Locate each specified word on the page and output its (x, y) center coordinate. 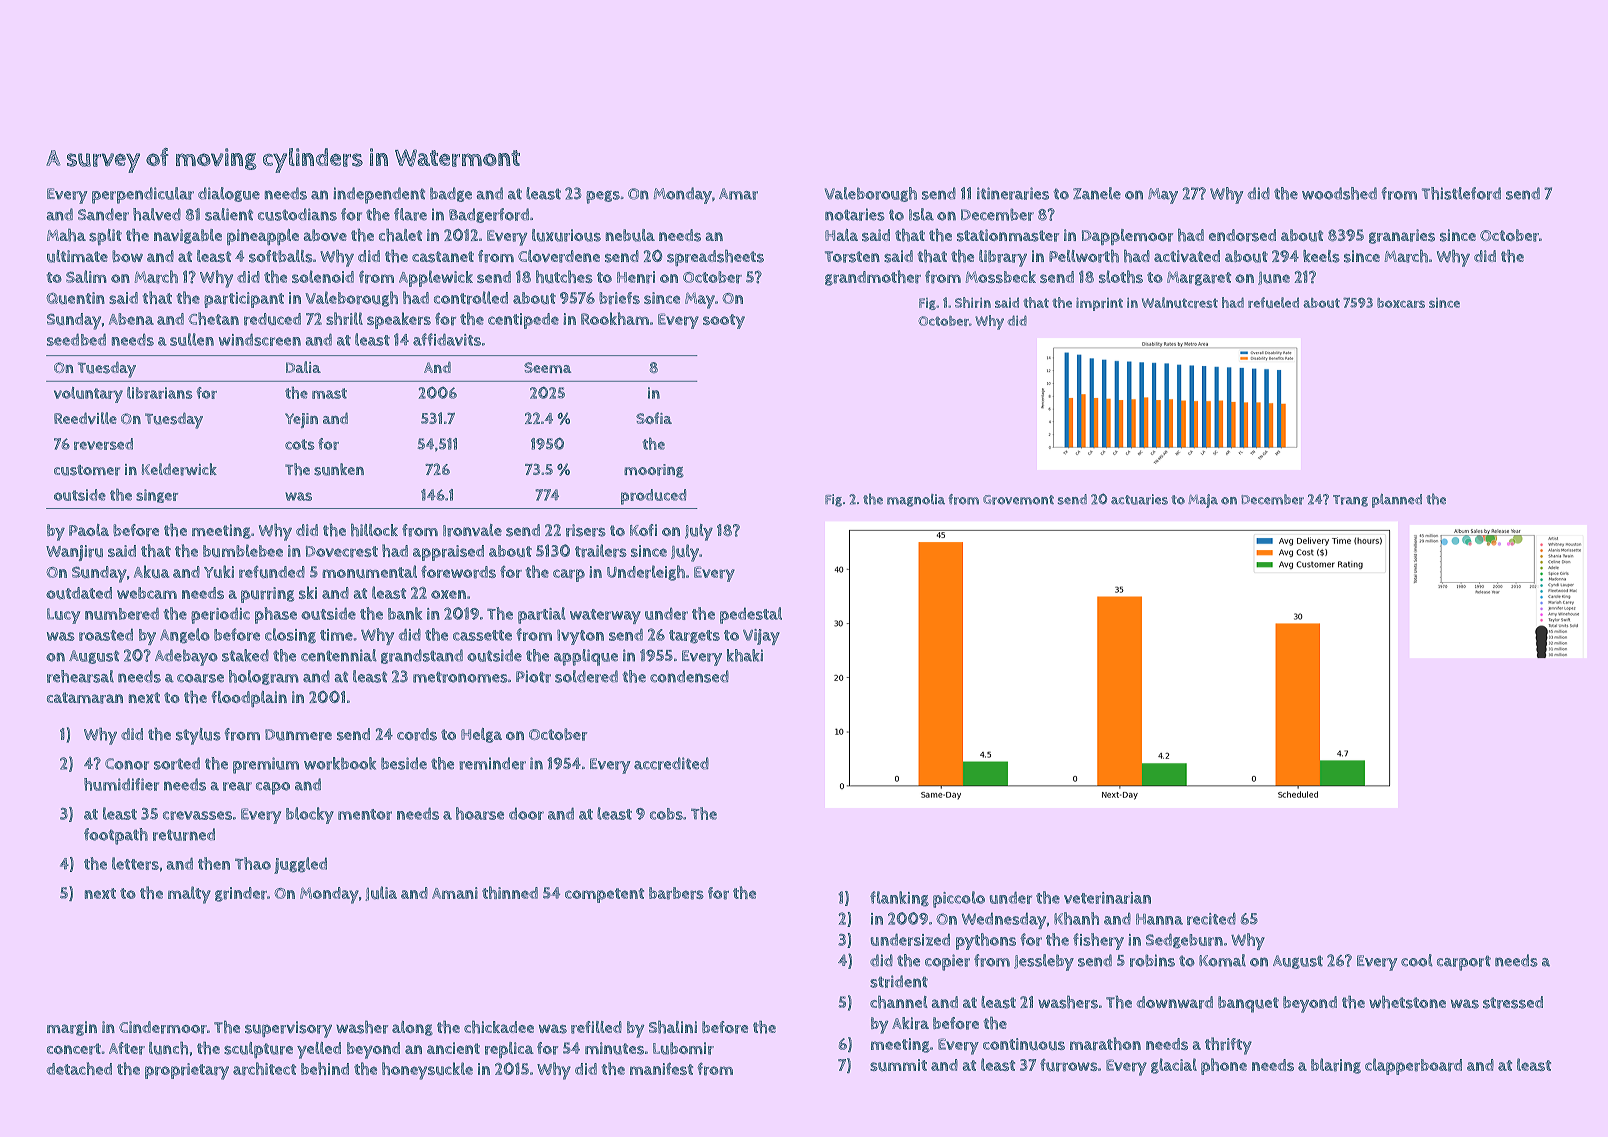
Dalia (303, 367)
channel (899, 1002)
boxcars (1401, 303)
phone (1224, 1066)
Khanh (1076, 918)
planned (1397, 501)
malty (189, 895)
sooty (724, 321)
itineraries (1013, 193)
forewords (458, 572)
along (412, 1028)
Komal (1222, 960)
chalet (400, 235)
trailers (601, 551)
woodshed (1339, 193)
